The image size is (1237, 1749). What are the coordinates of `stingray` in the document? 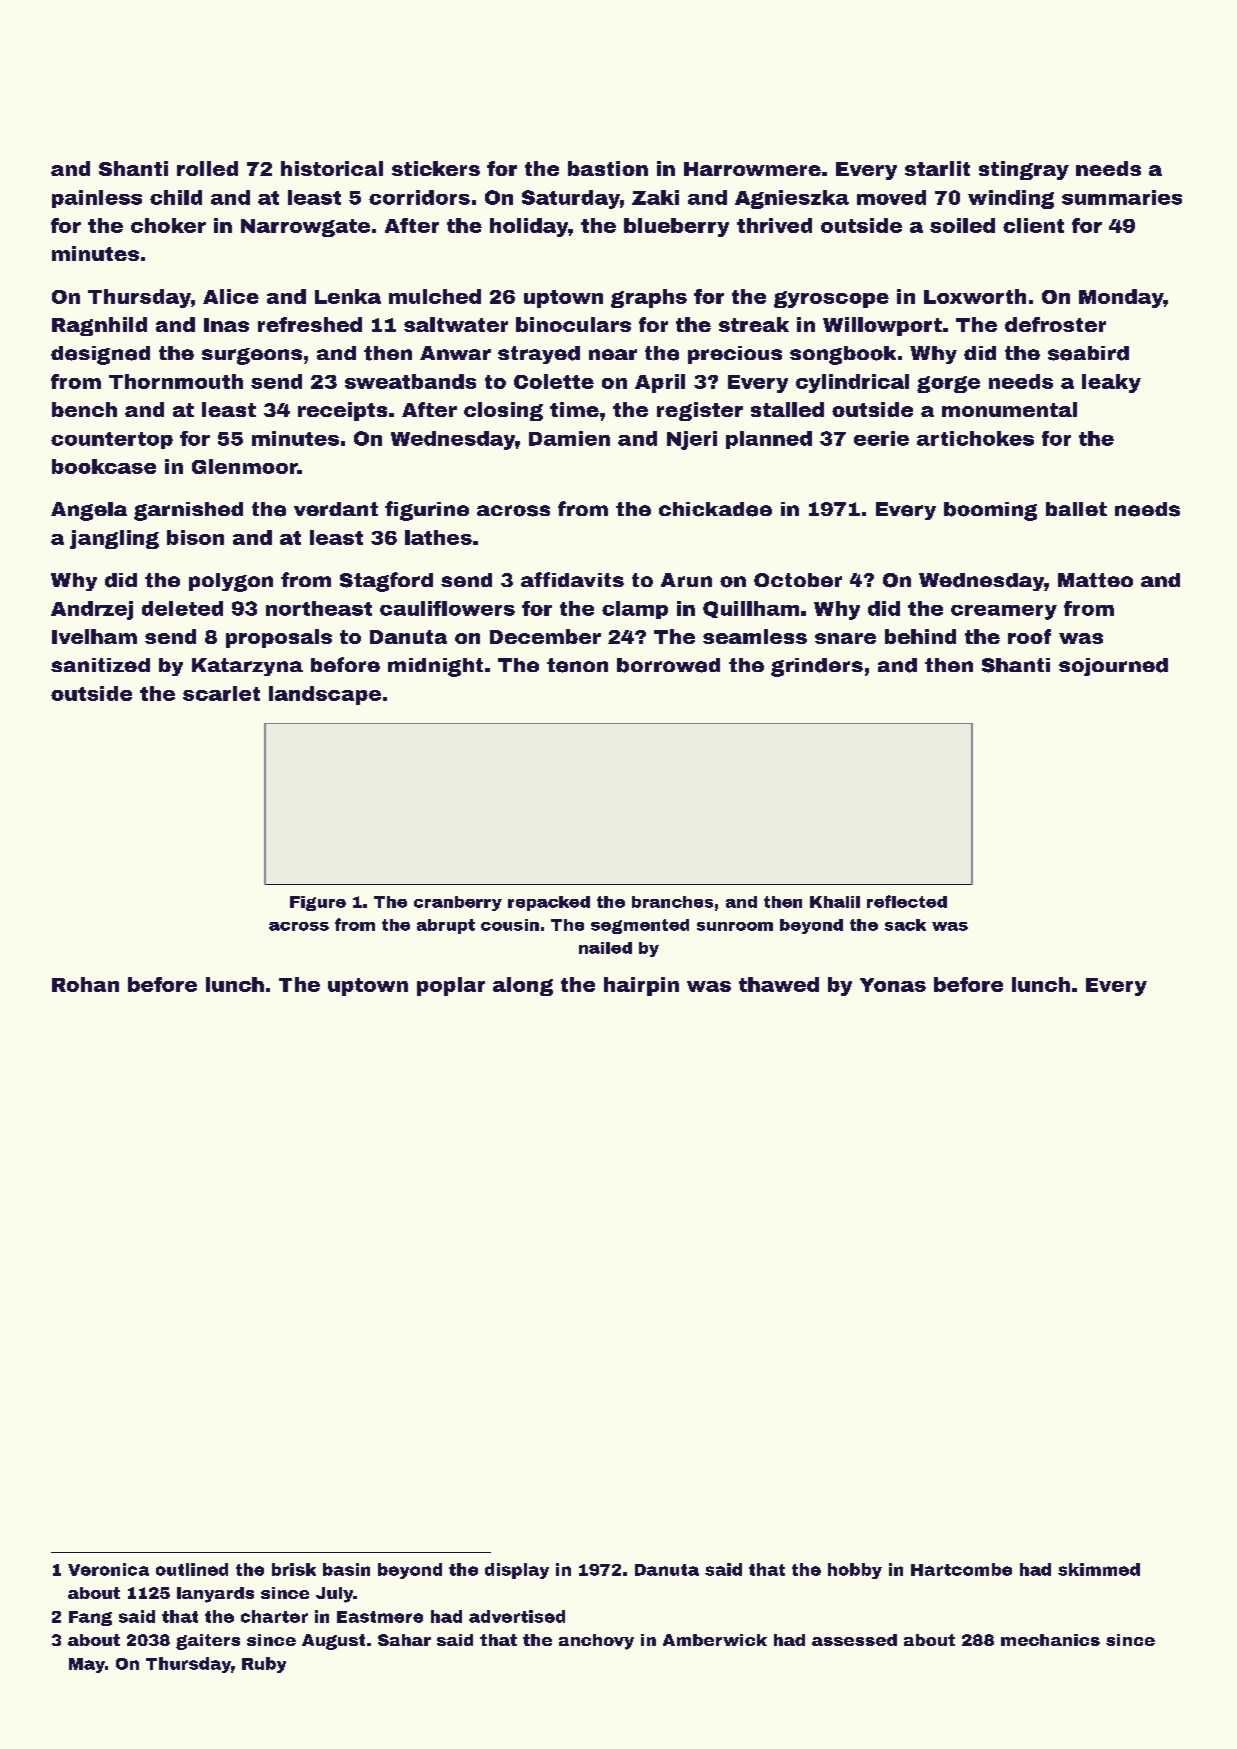 It's located at (1024, 170).
